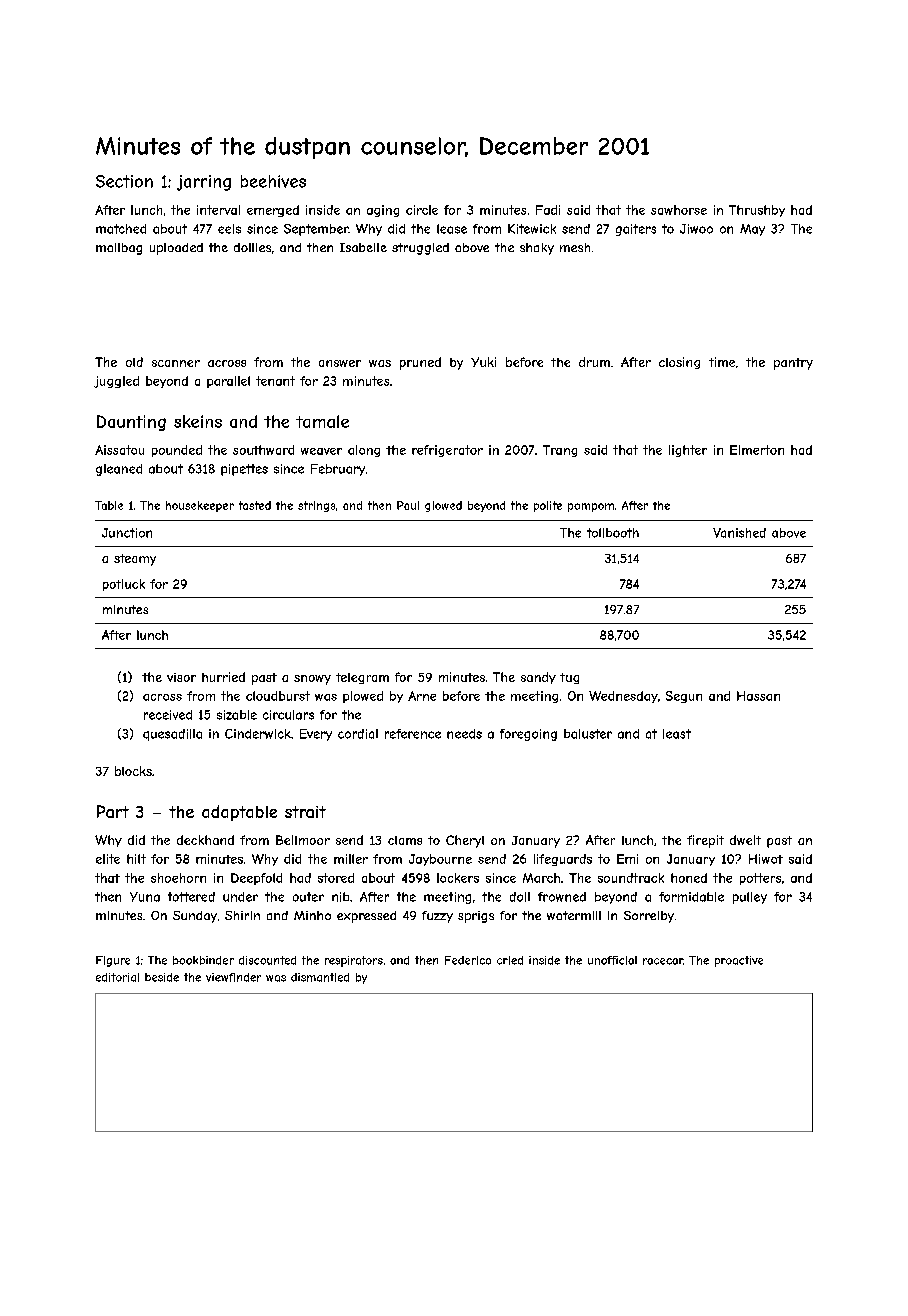 This page has height=1316, width=908. What do you see at coordinates (745, 840) in the page?
I see `dwelt` at bounding box center [745, 840].
